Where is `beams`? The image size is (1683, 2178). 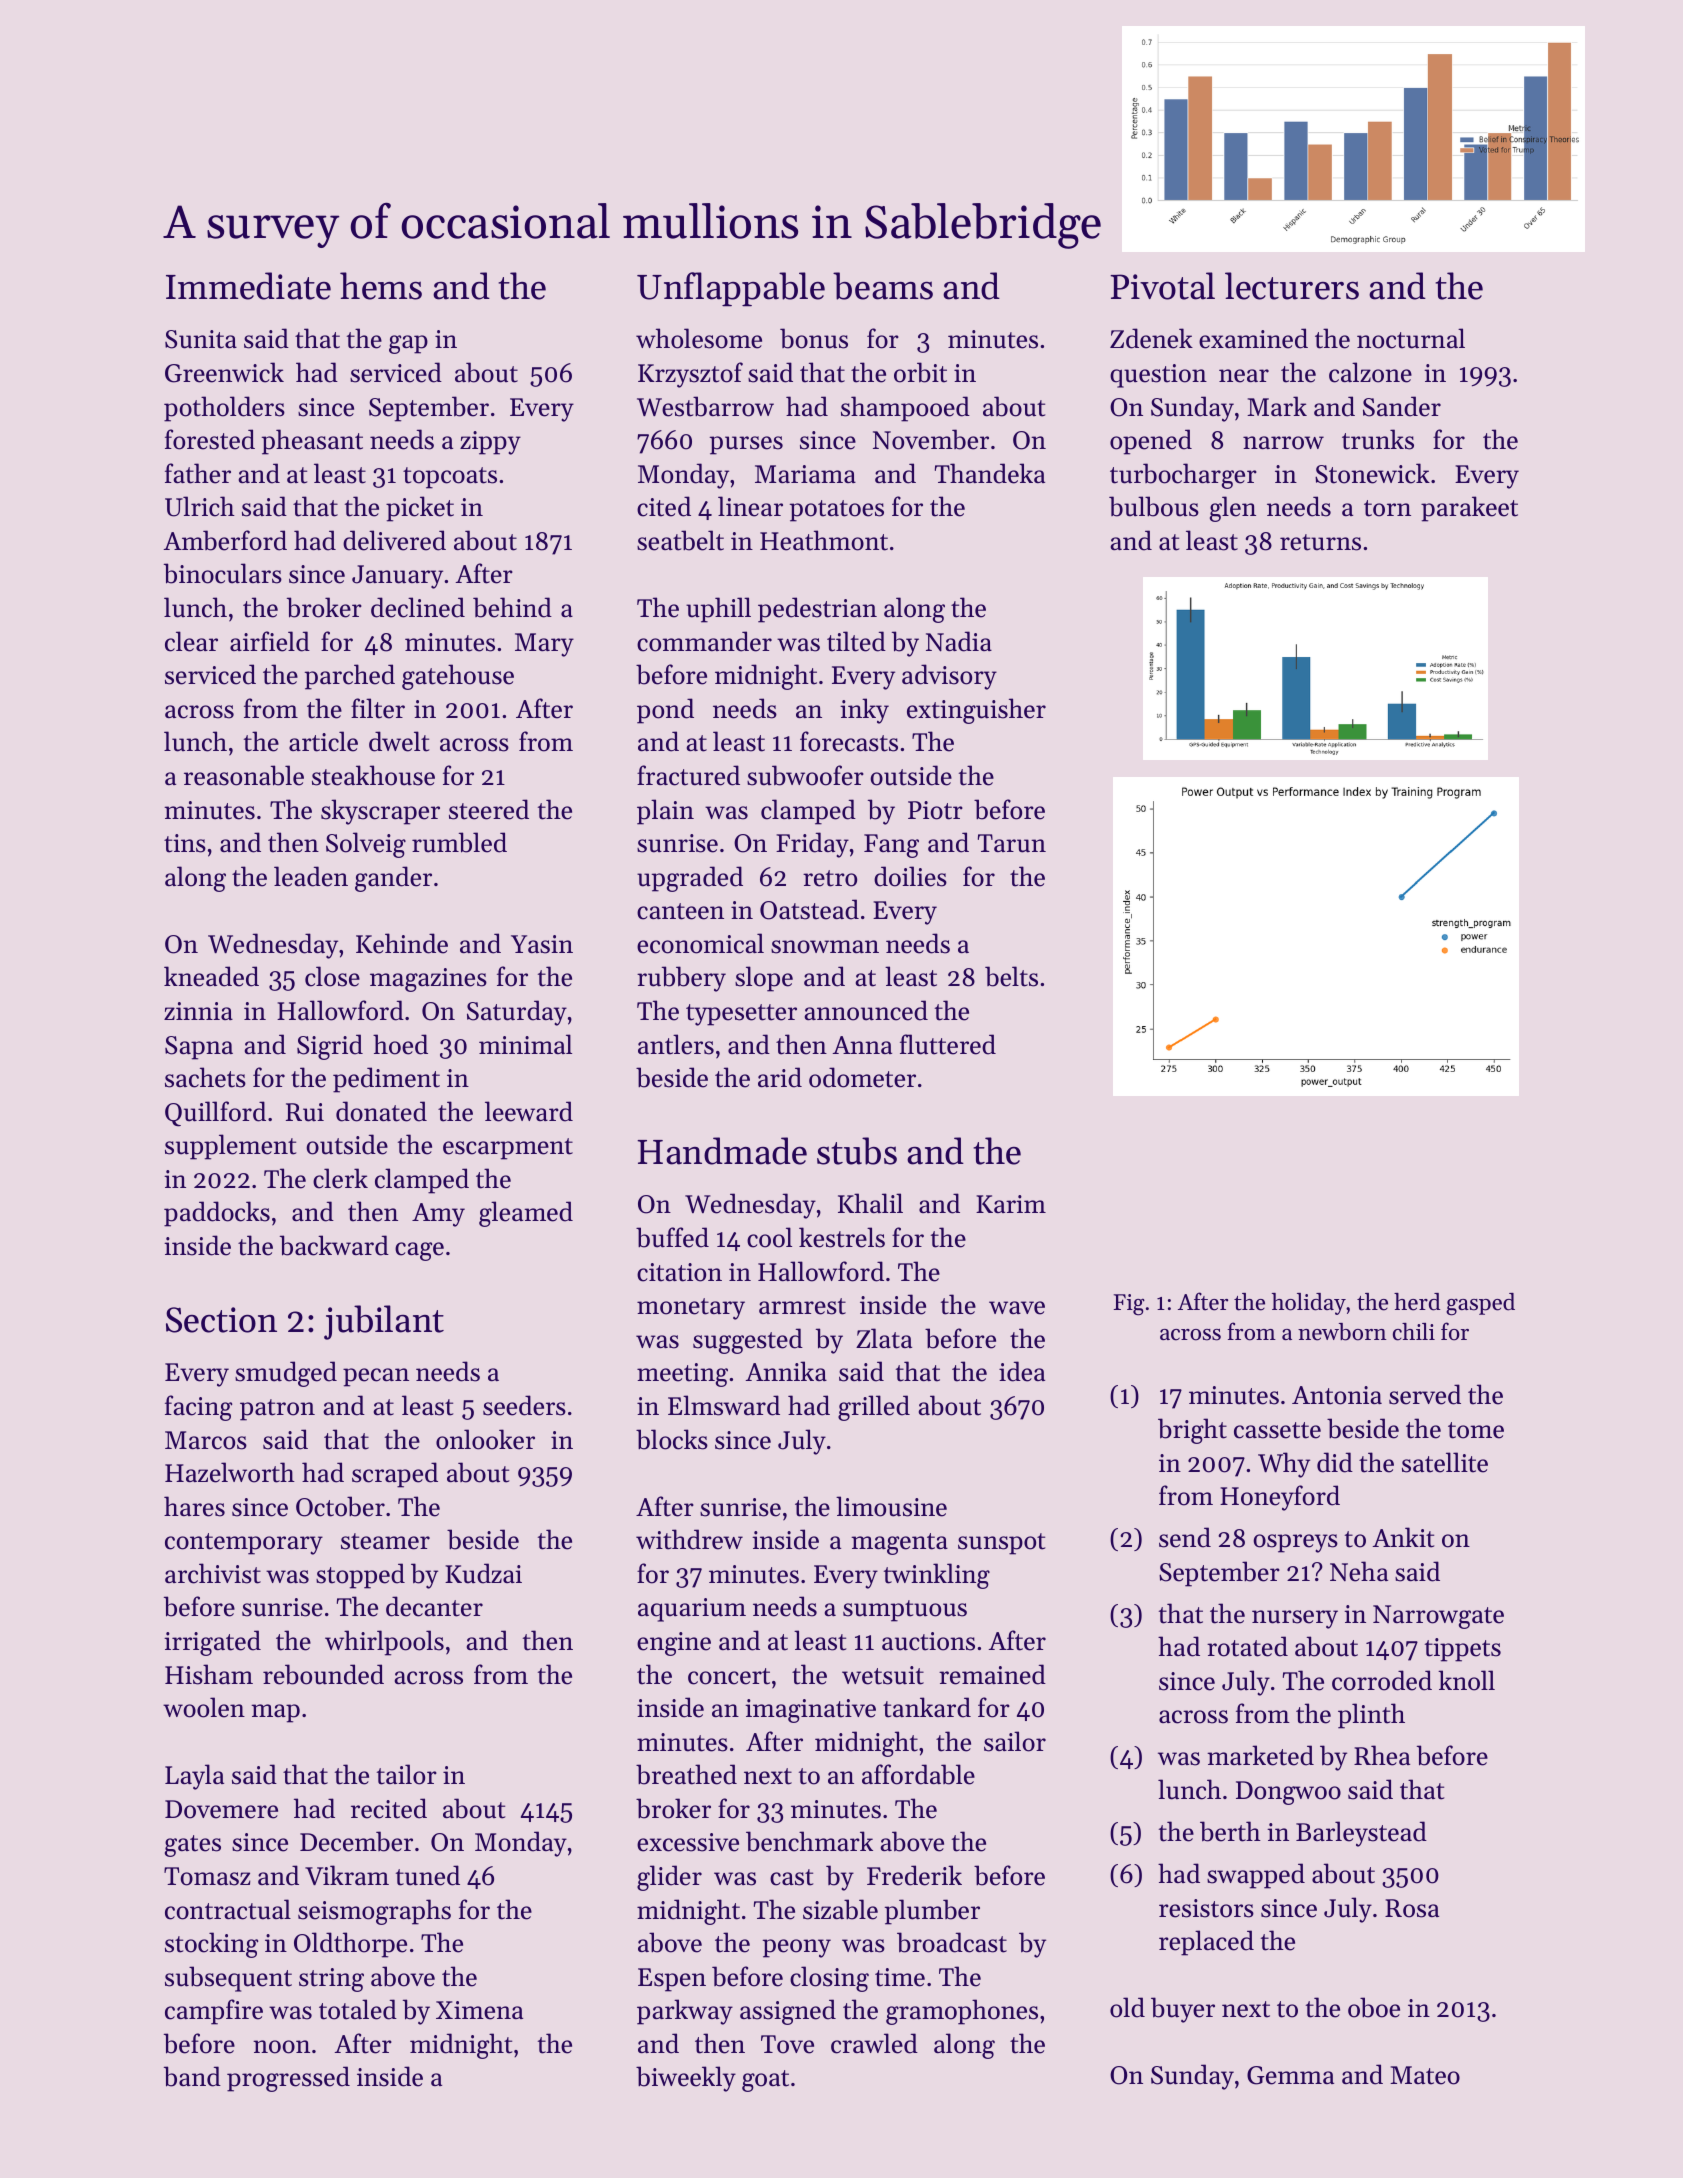 beams is located at coordinates (883, 286).
